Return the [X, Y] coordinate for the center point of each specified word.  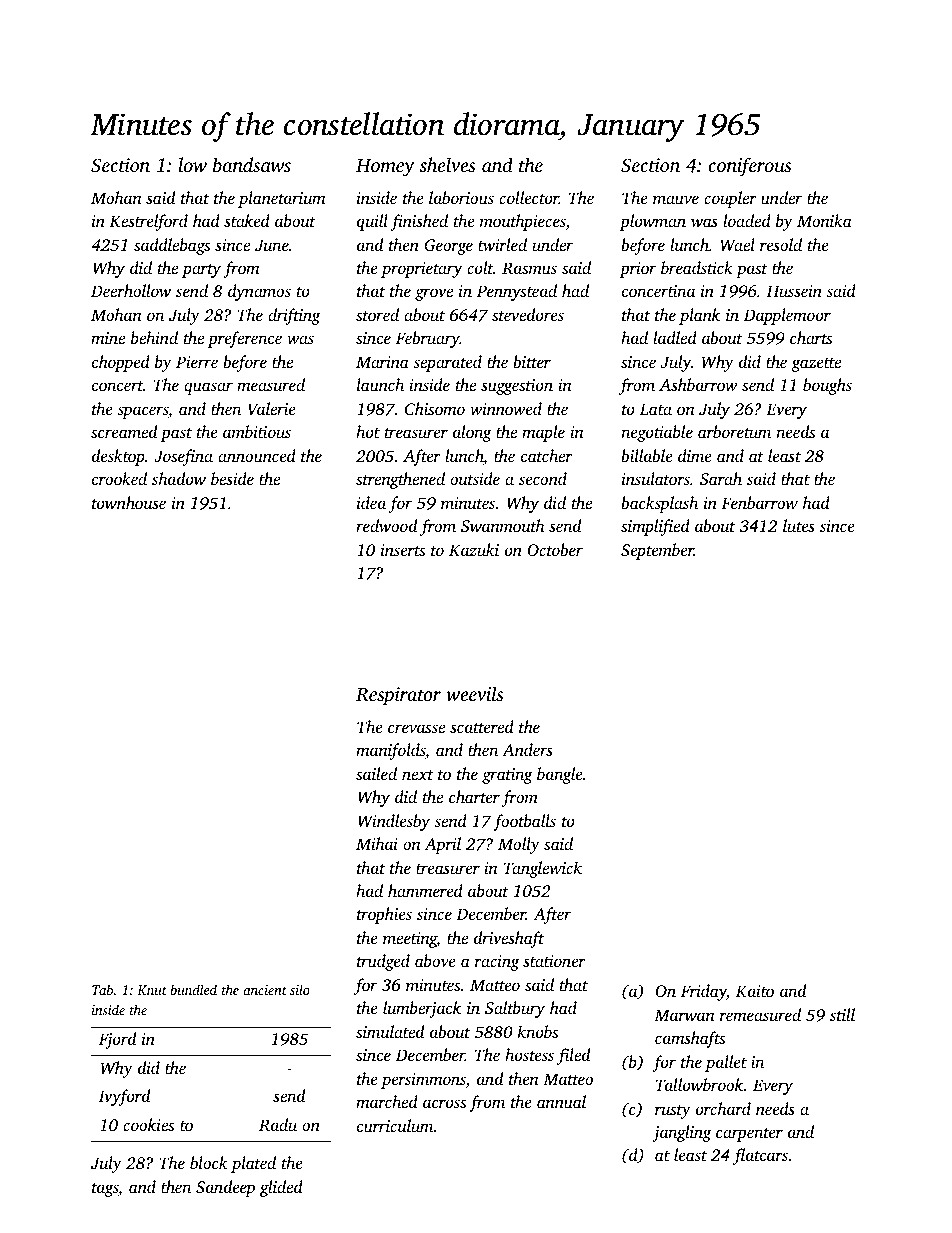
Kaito [755, 991]
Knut [152, 990]
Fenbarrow [759, 502]
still [842, 1014]
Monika [824, 220]
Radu [278, 1125]
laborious [461, 197]
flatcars [760, 1156]
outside [475, 478]
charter [474, 796]
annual [561, 1101]
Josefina [183, 457]
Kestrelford [148, 222]
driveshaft [509, 939]
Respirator [398, 696]
